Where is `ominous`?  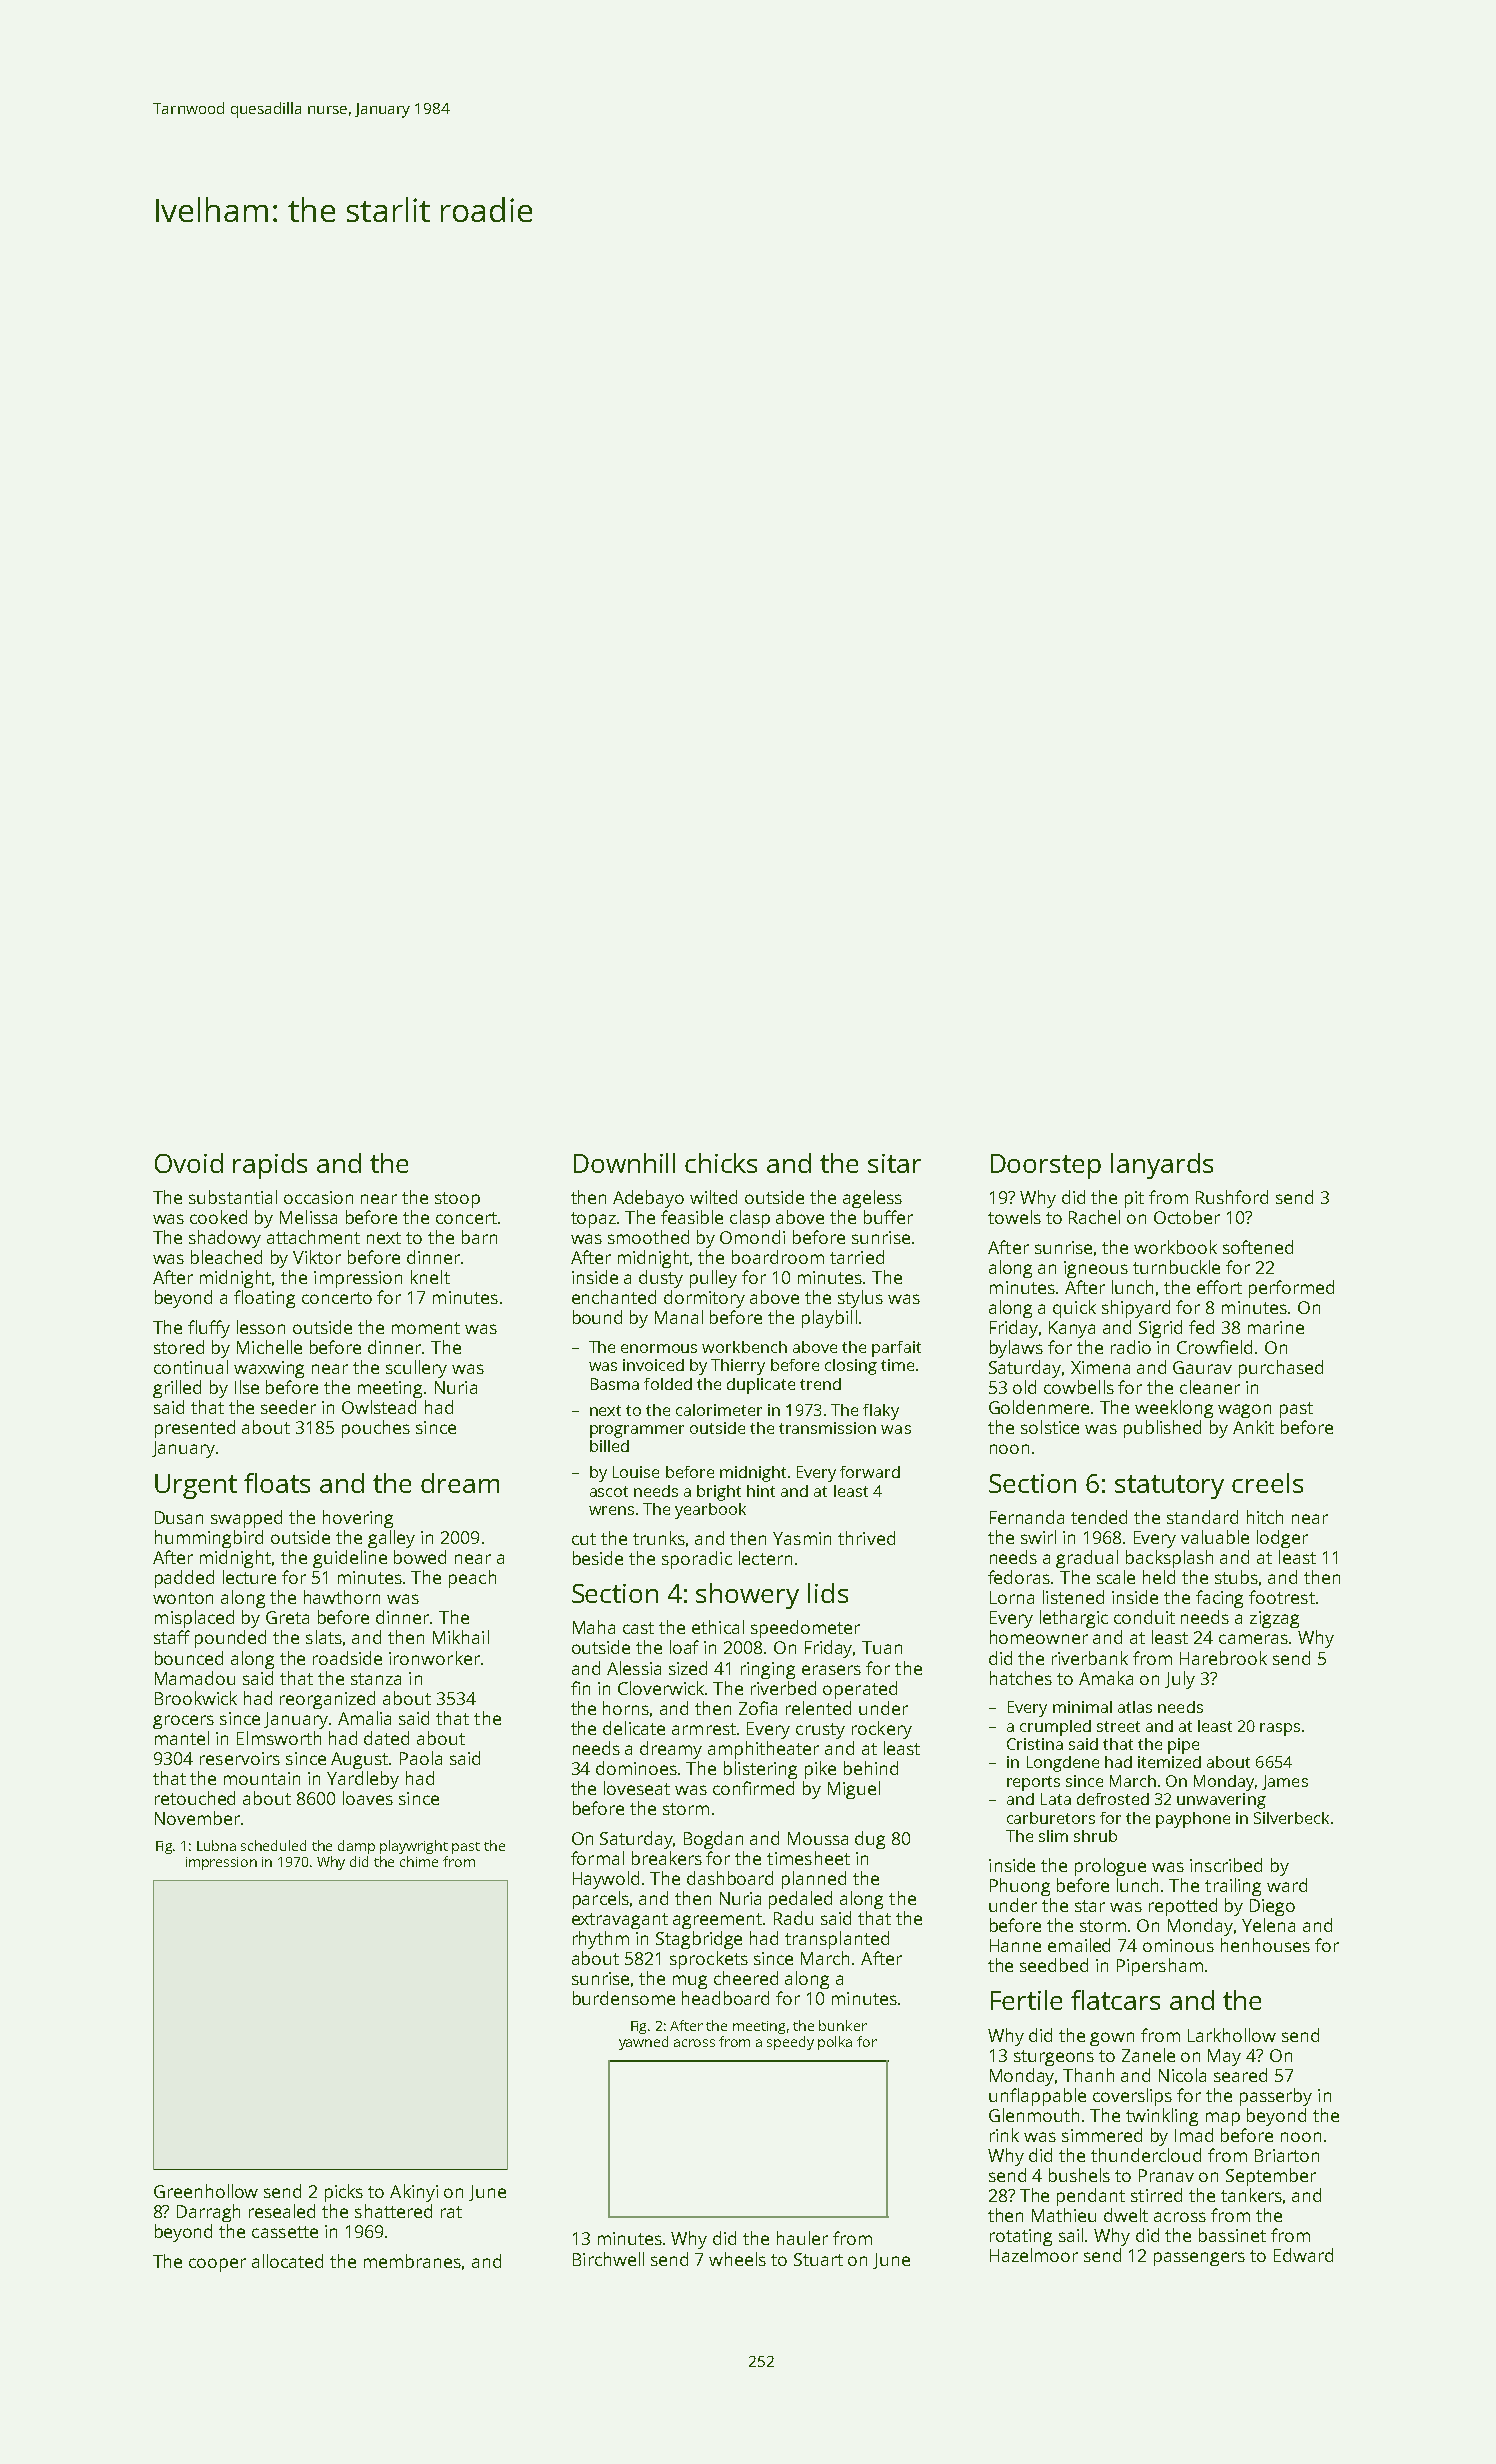 ominous is located at coordinates (1178, 1945).
